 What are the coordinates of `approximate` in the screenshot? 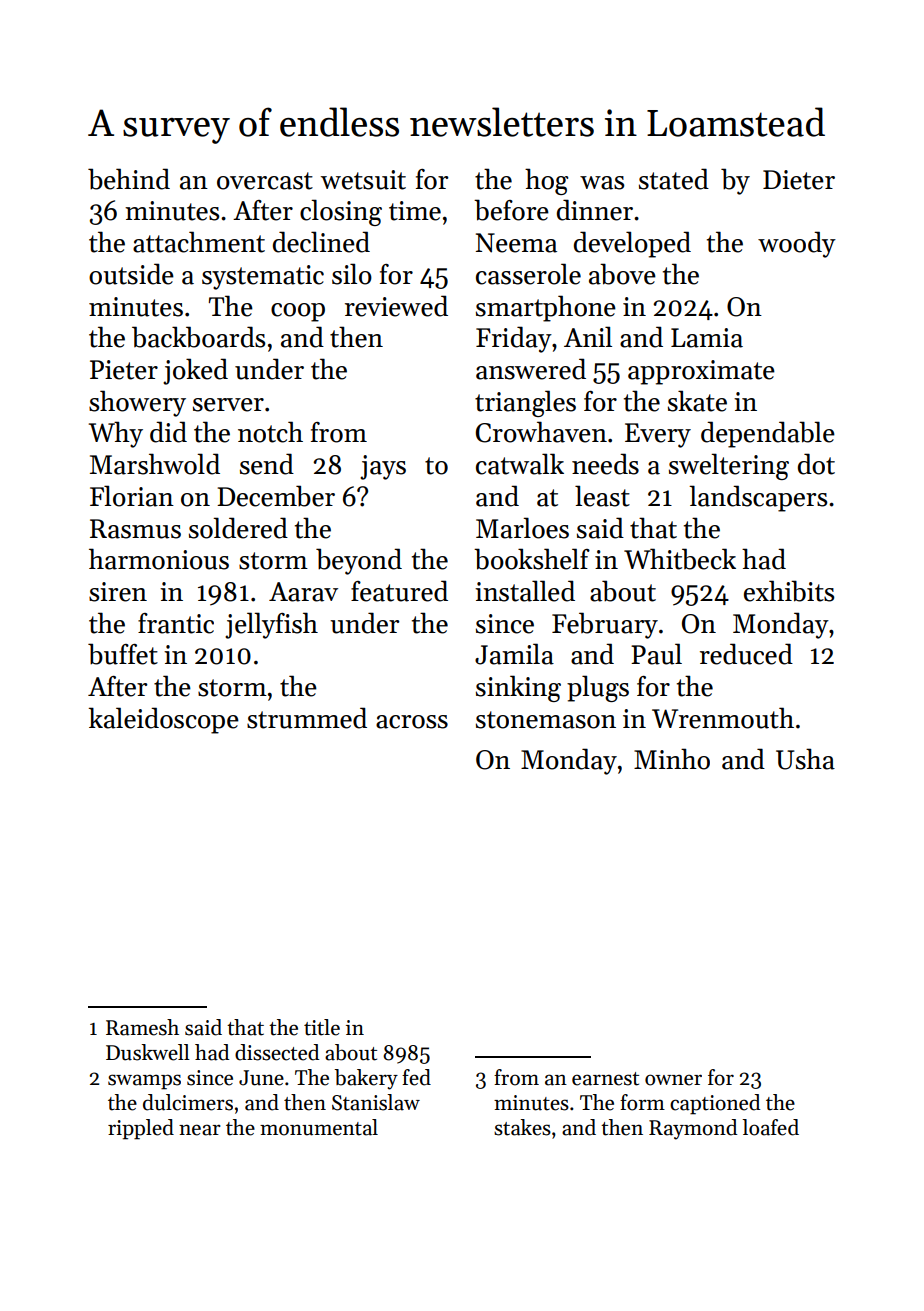 It's located at (701, 372).
